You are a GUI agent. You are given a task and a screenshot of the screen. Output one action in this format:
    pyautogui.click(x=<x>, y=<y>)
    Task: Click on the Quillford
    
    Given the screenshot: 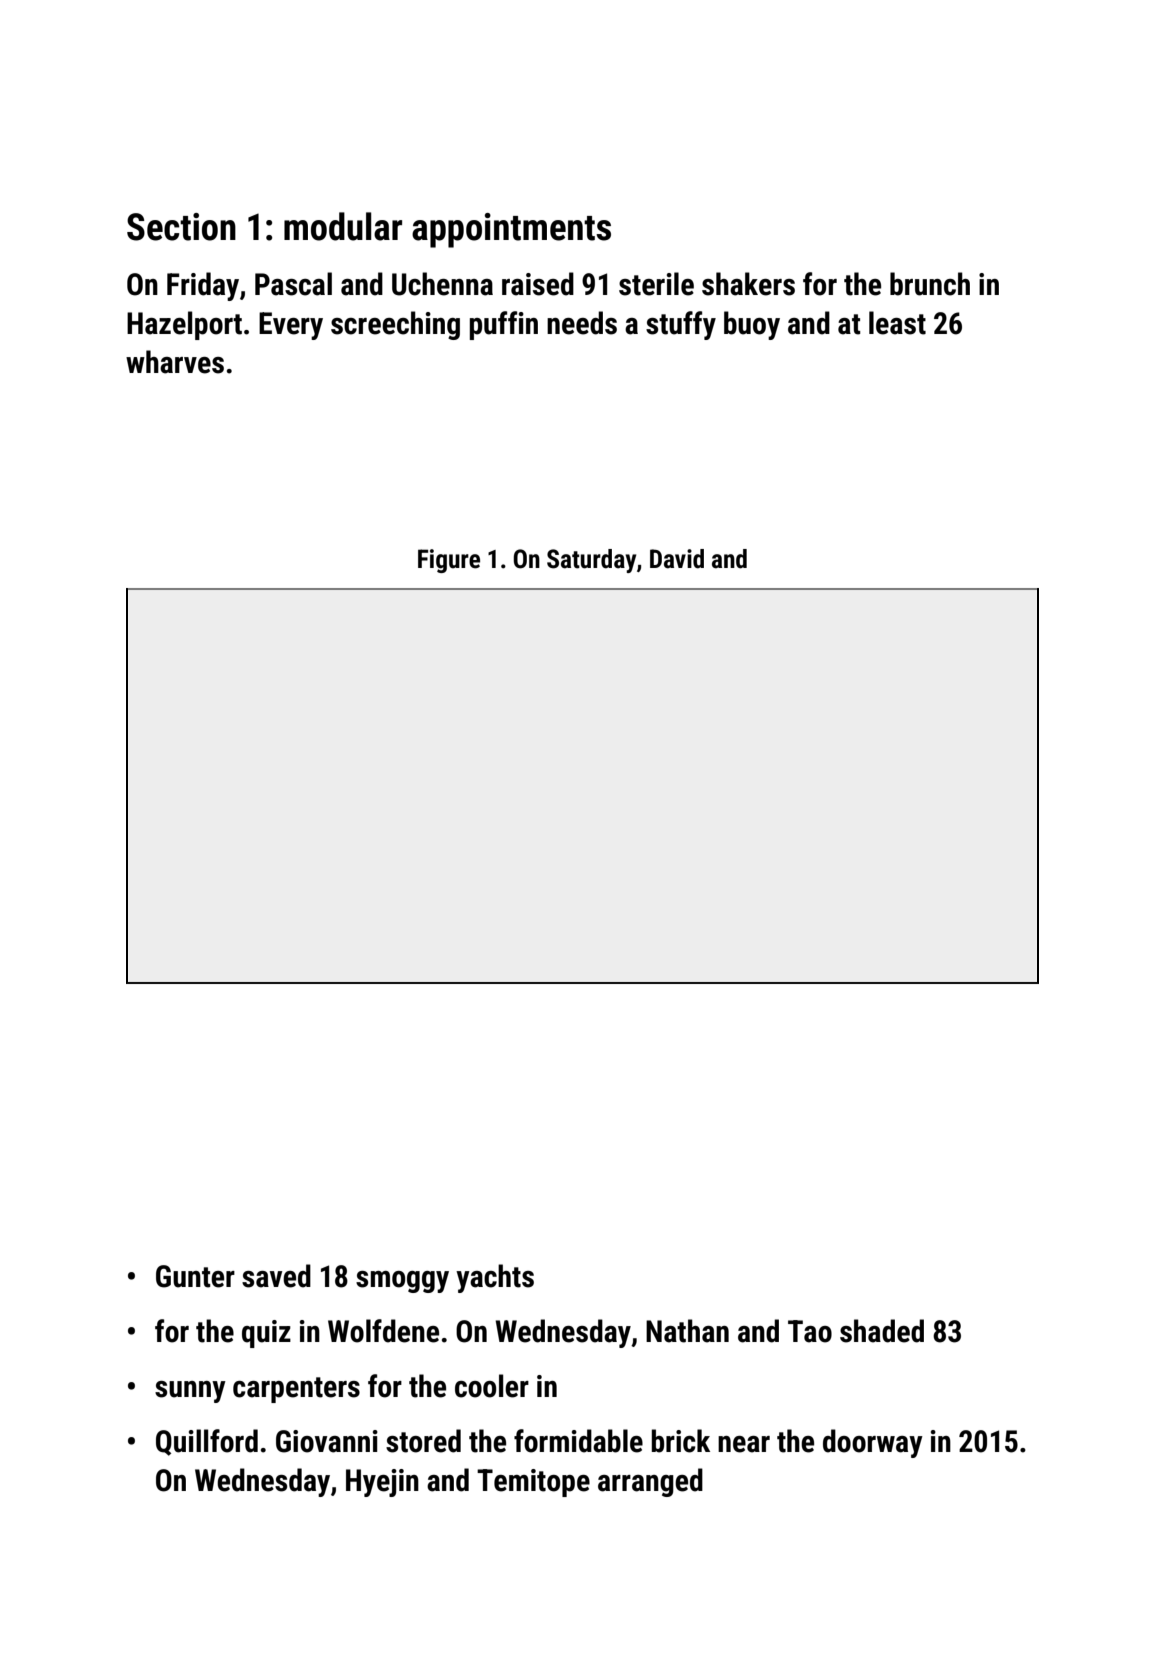 What is the action you would take?
    pyautogui.click(x=207, y=1442)
